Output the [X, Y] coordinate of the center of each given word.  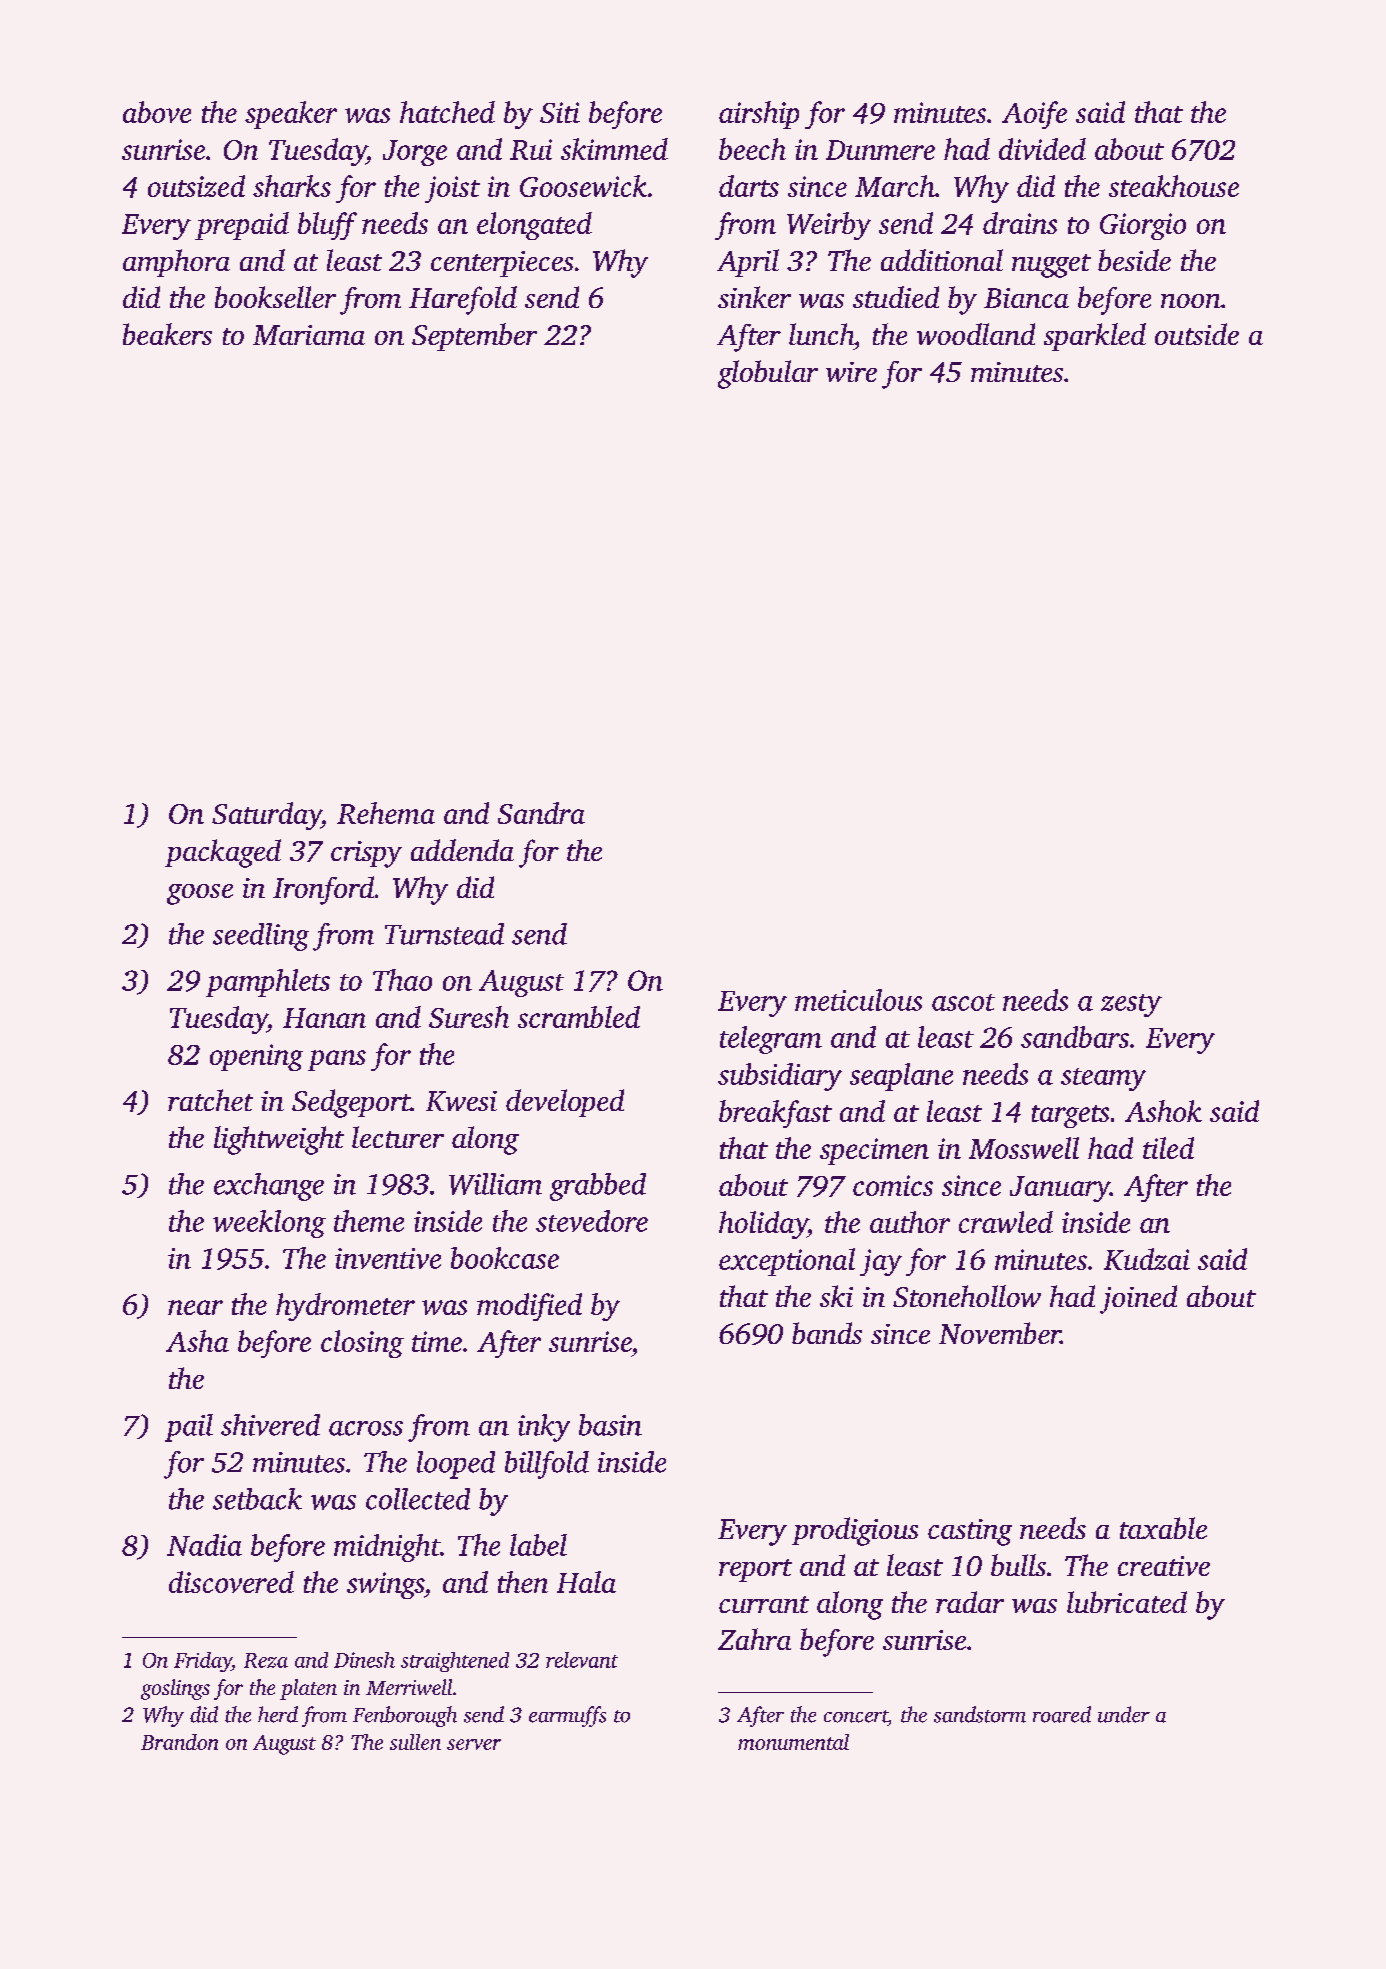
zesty [1131, 1005]
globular [768, 374]
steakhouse [1174, 186]
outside [1197, 334]
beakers [167, 334]
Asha [197, 1341]
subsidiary [780, 1077]
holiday [763, 1225]
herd [278, 1714]
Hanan [324, 1018]
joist [452, 189]
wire [851, 372]
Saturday [266, 816]
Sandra [541, 813]
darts [749, 186]
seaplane [901, 1077]
